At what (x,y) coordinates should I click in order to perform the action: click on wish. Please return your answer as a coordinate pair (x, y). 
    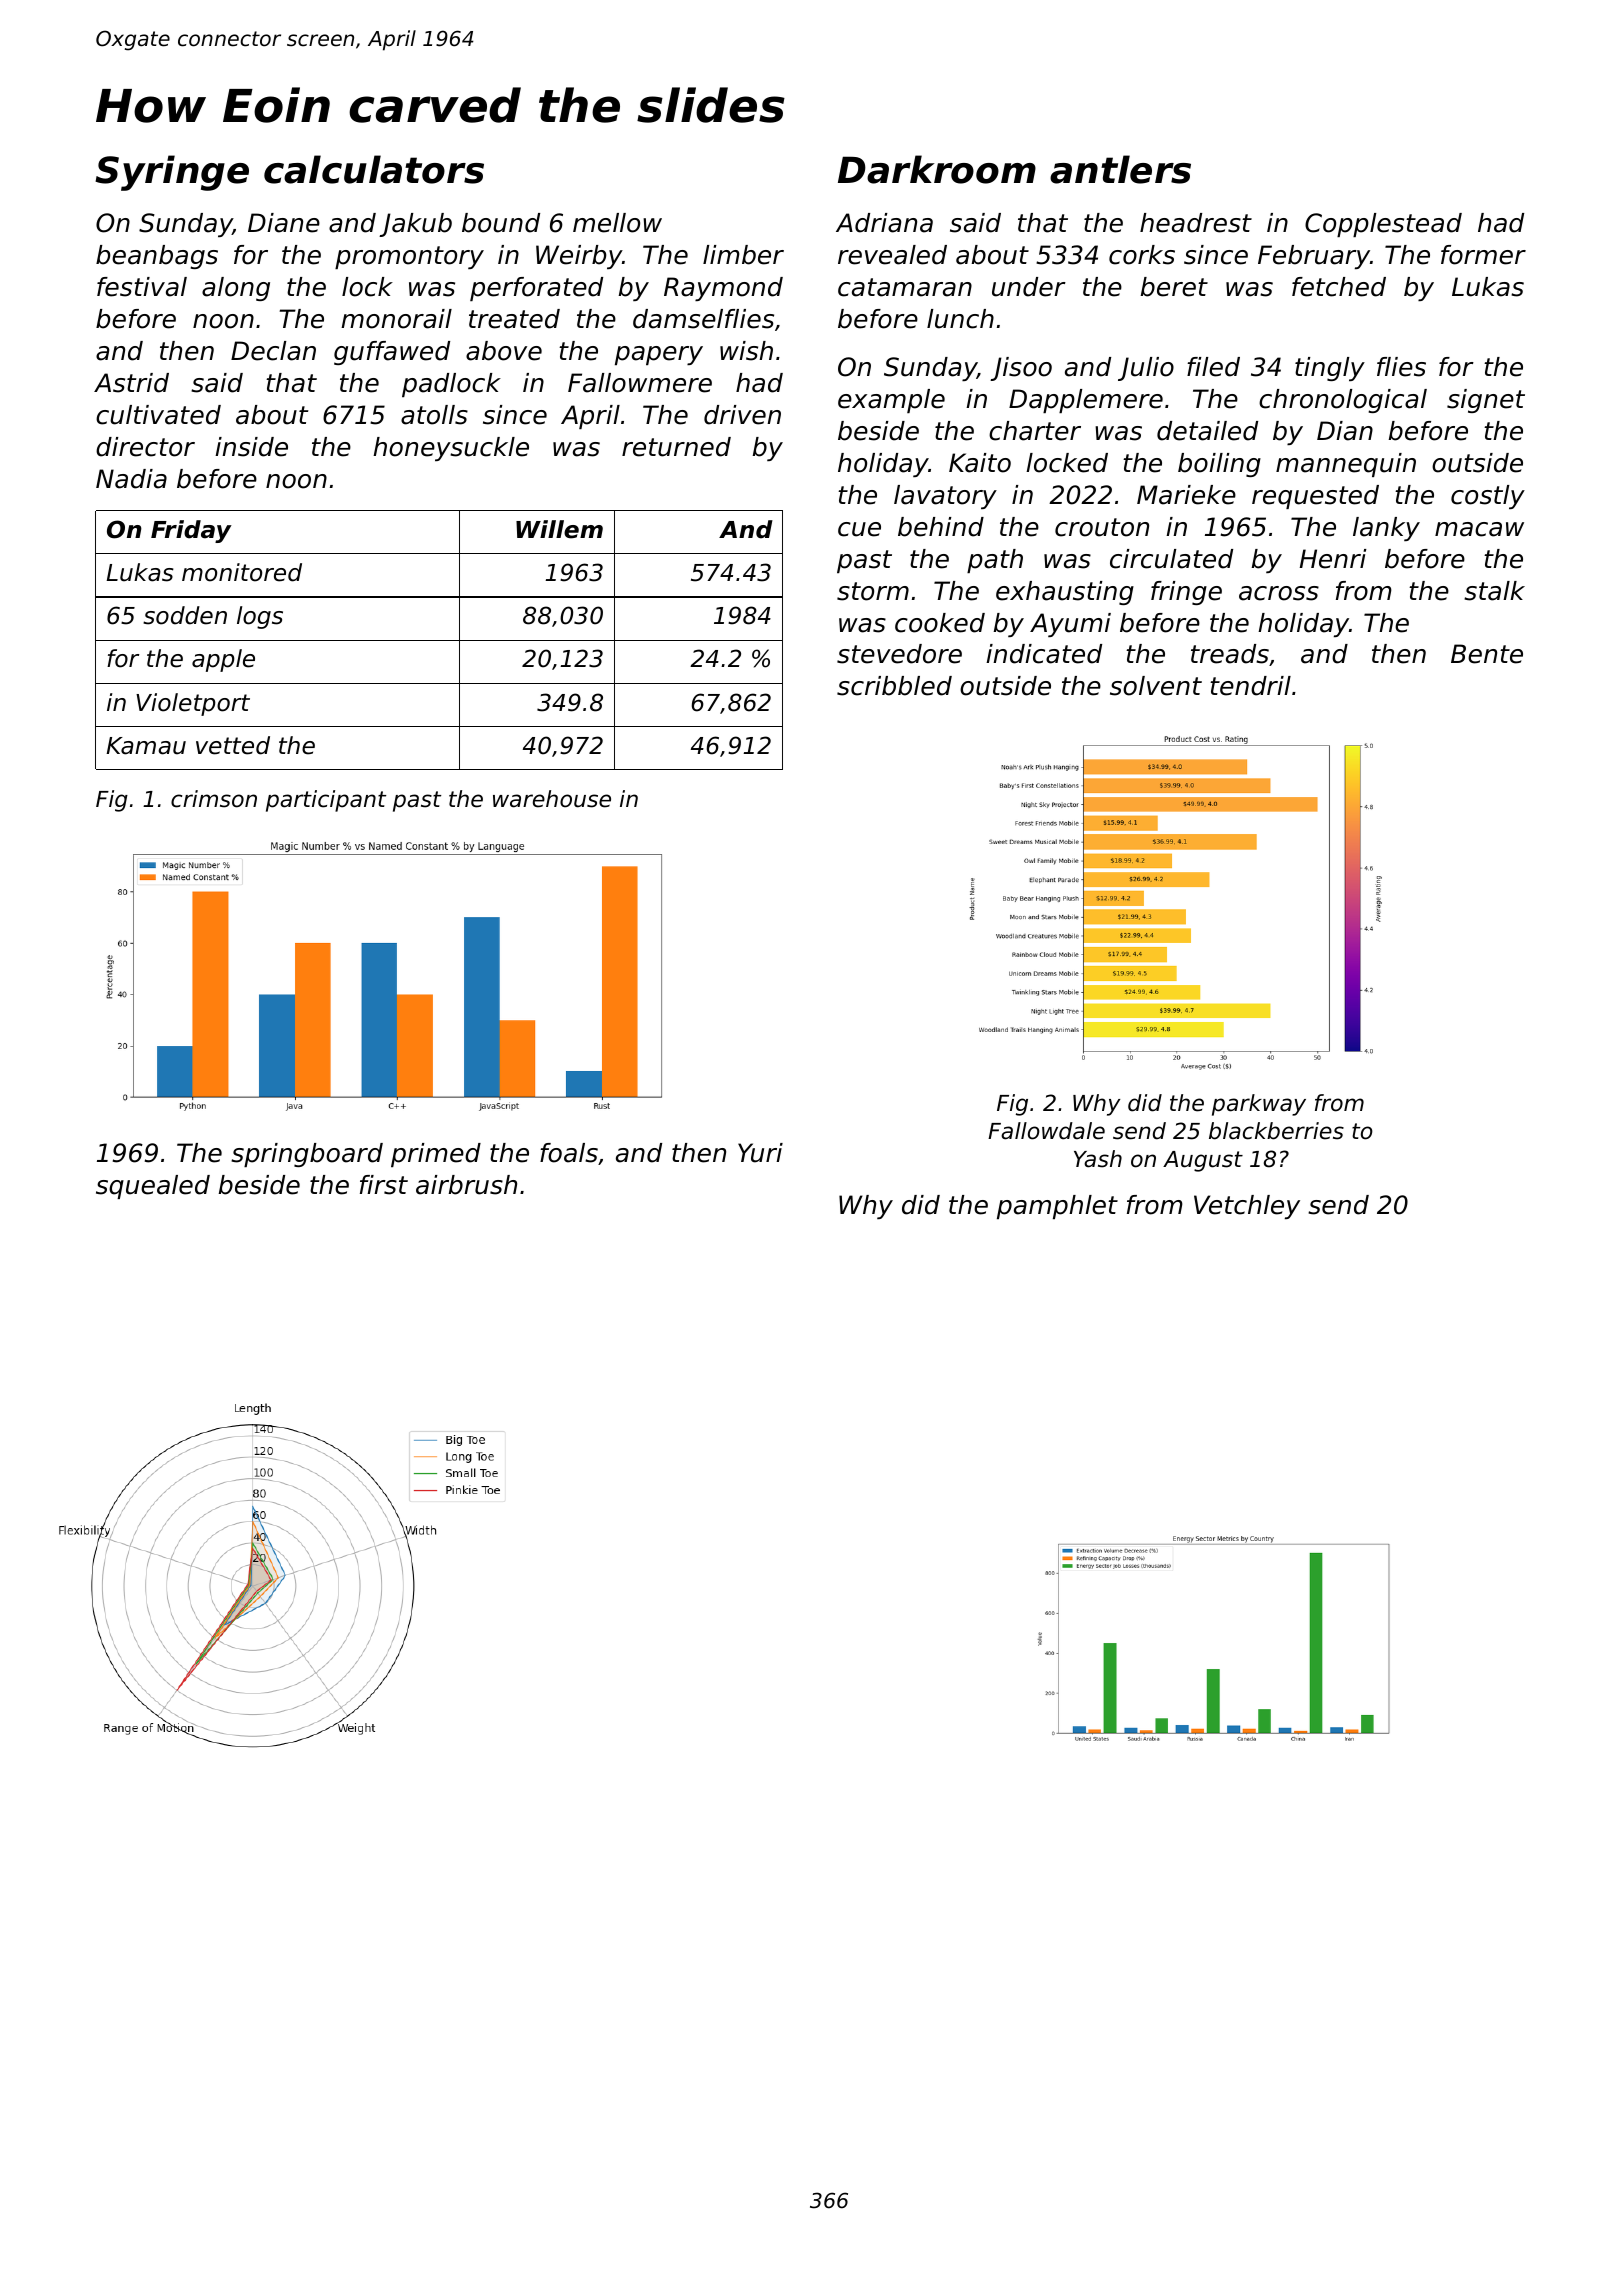
    Looking at the image, I should click on (746, 351).
